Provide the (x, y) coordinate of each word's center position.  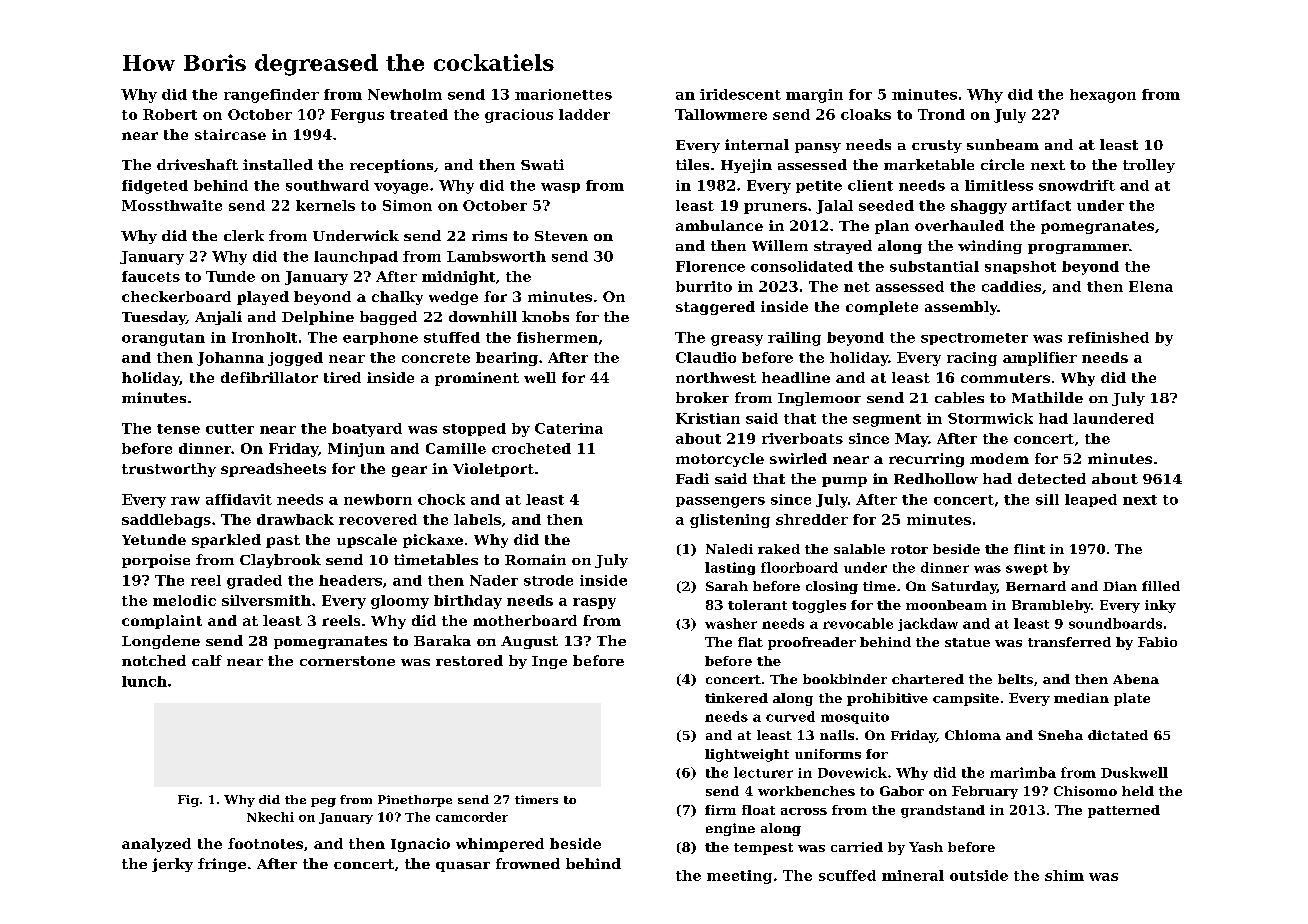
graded (254, 582)
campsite (966, 699)
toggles (819, 606)
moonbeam (946, 605)
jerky (172, 865)
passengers (720, 502)
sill (1047, 499)
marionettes (563, 94)
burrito (704, 286)
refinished (1108, 337)
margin (814, 96)
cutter (230, 429)
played (263, 298)
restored (469, 660)
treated (419, 114)
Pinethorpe (415, 801)
